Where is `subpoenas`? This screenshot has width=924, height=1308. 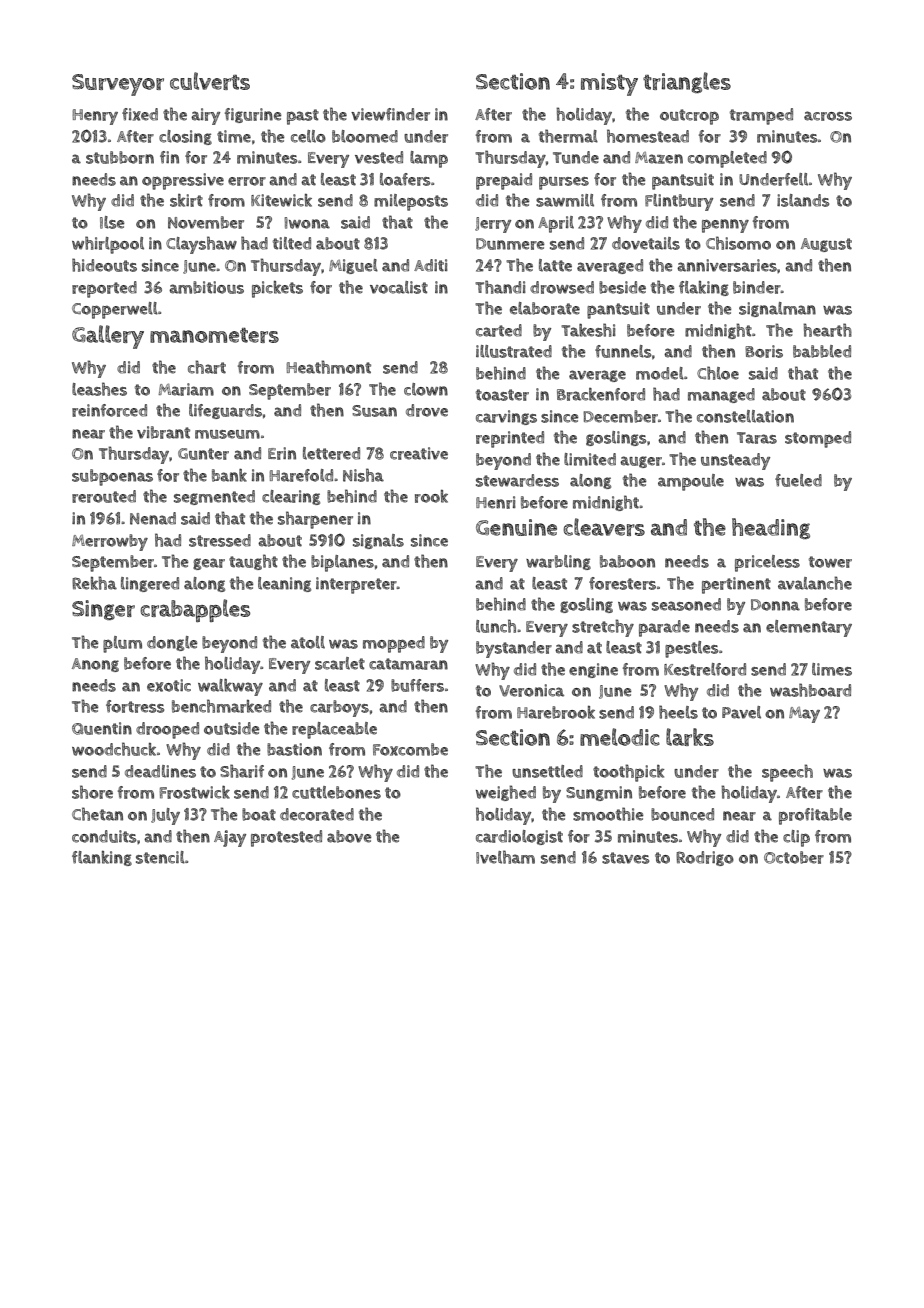
subpoenas is located at coordinates (112, 477).
